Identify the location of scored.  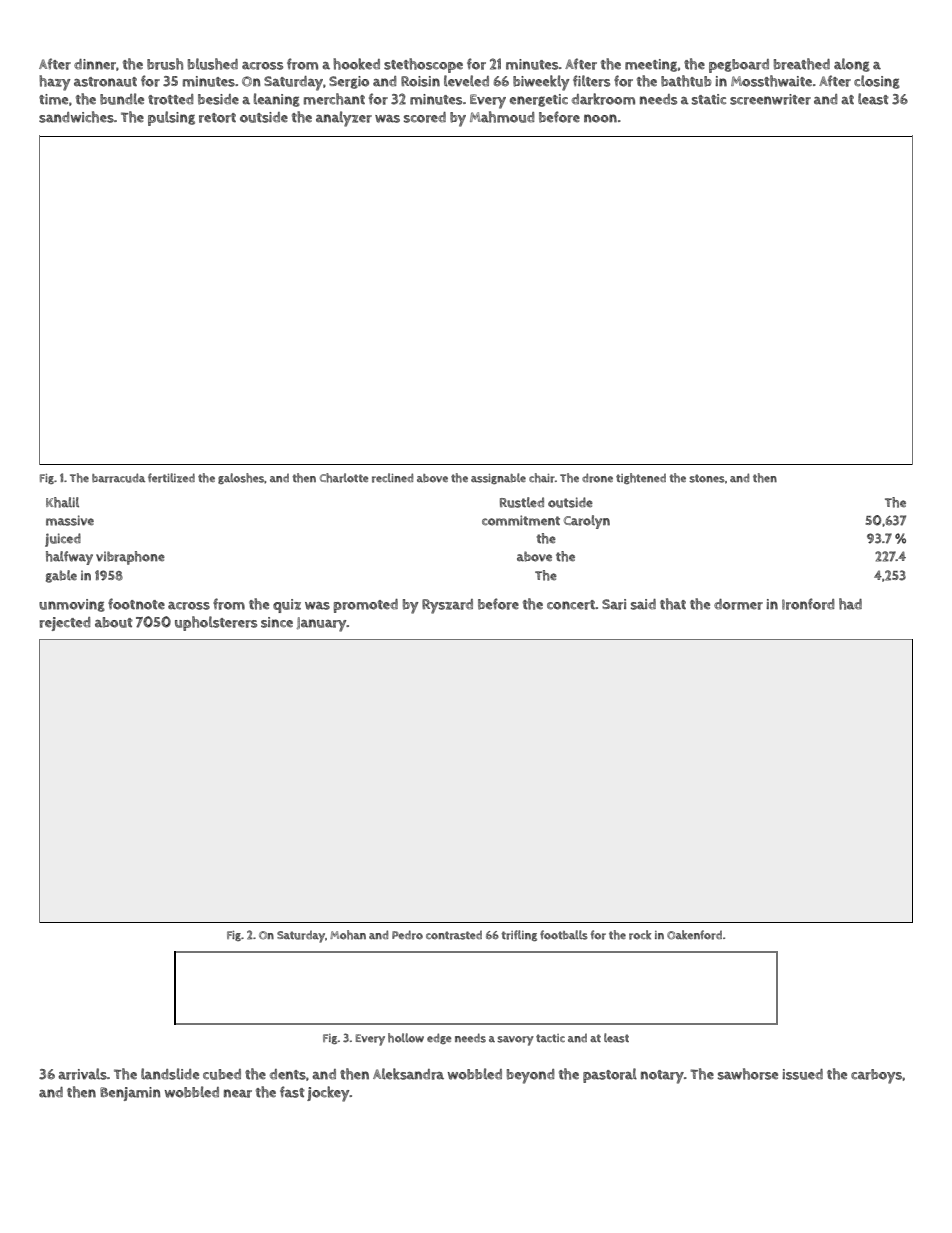
(425, 117).
